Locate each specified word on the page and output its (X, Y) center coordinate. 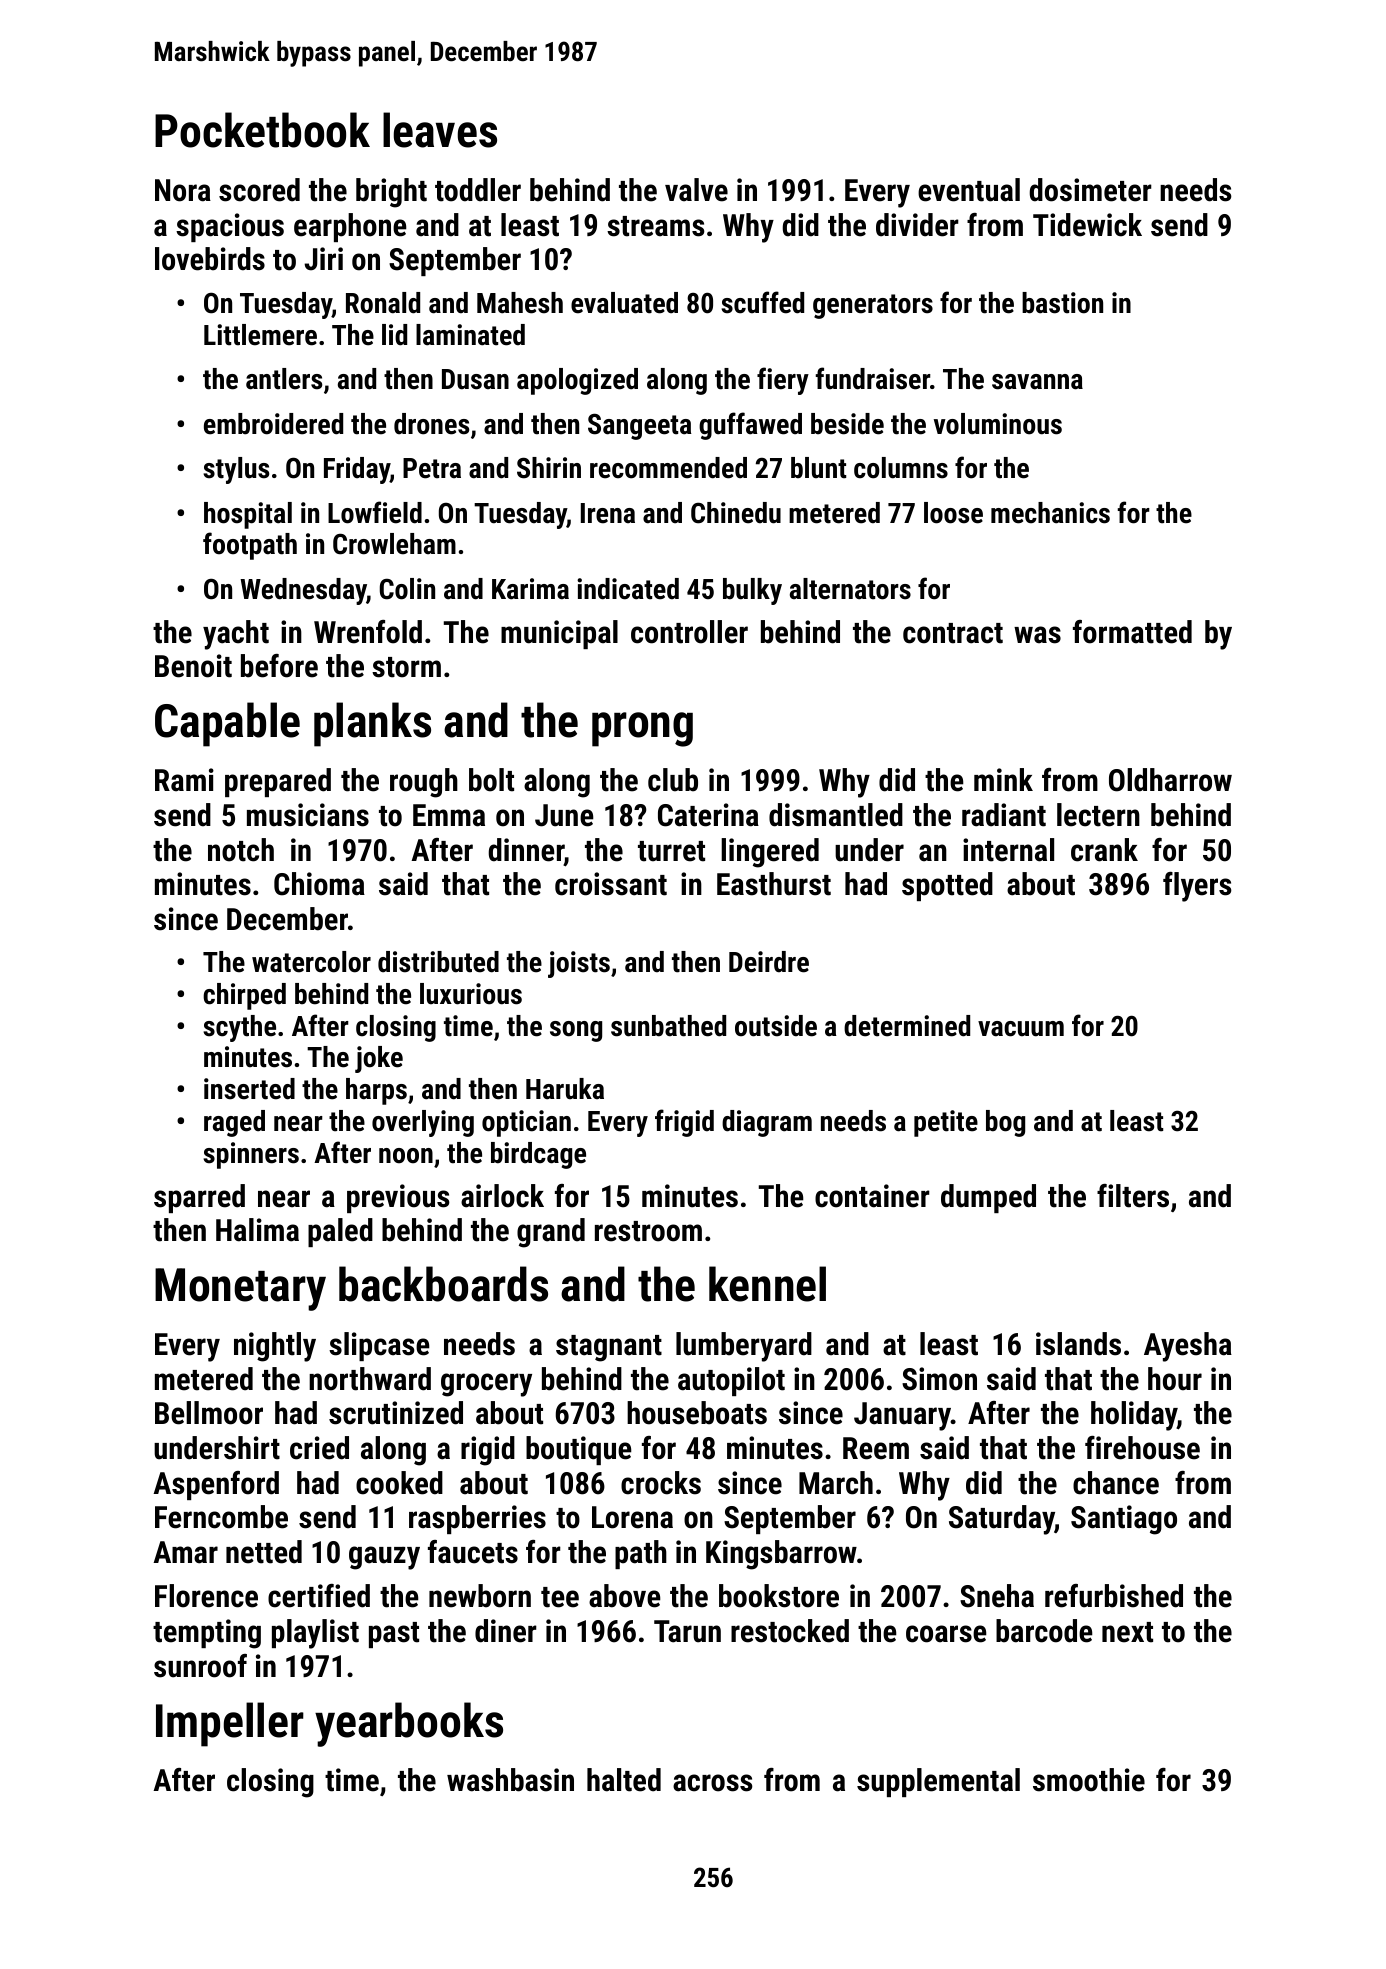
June (564, 815)
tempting (207, 1634)
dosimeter (1090, 190)
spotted (947, 886)
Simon (939, 1379)
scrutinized (396, 1413)
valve (696, 190)
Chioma (319, 884)
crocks (661, 1483)
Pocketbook (262, 130)
